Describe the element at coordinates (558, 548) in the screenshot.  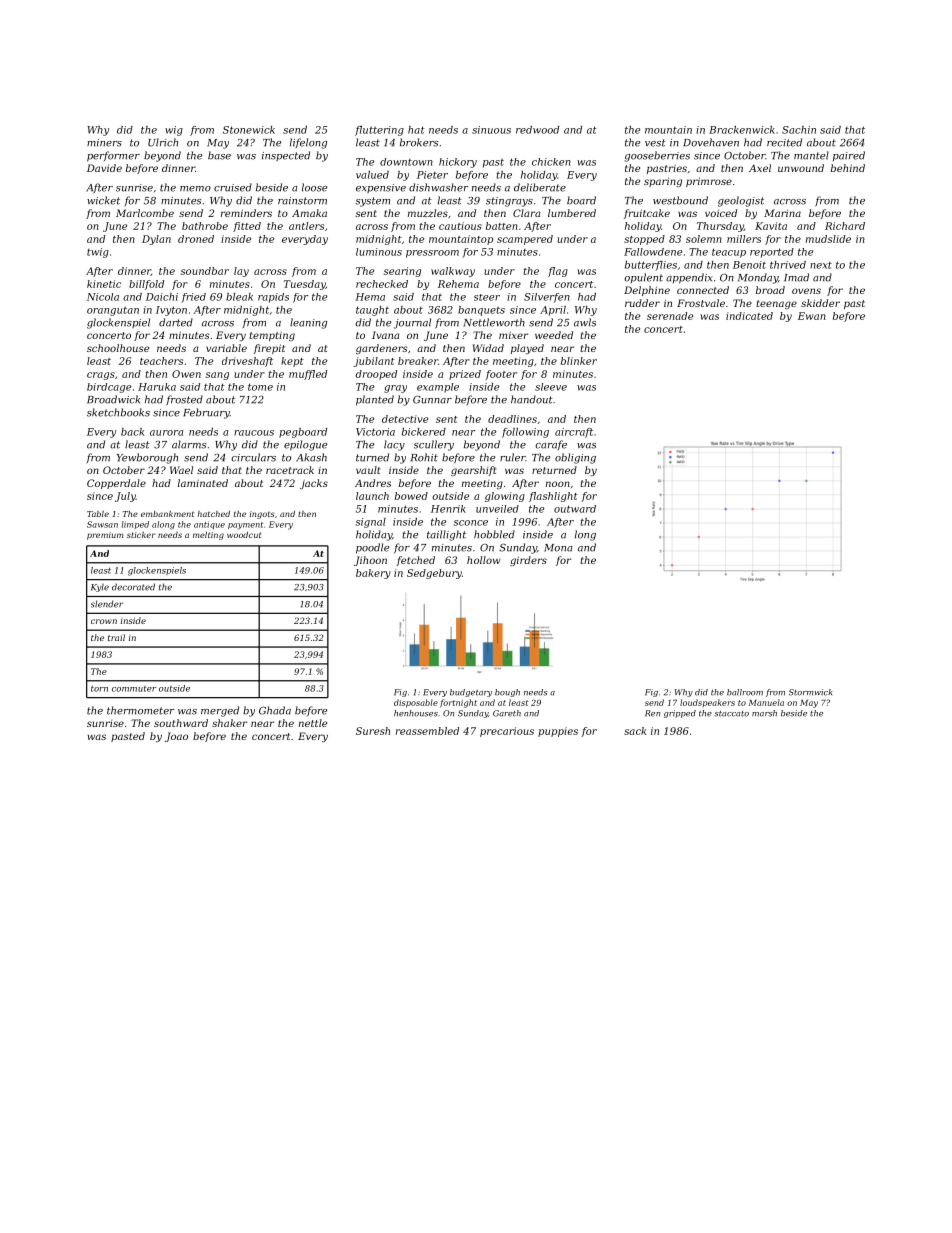
I see `Mona` at that location.
